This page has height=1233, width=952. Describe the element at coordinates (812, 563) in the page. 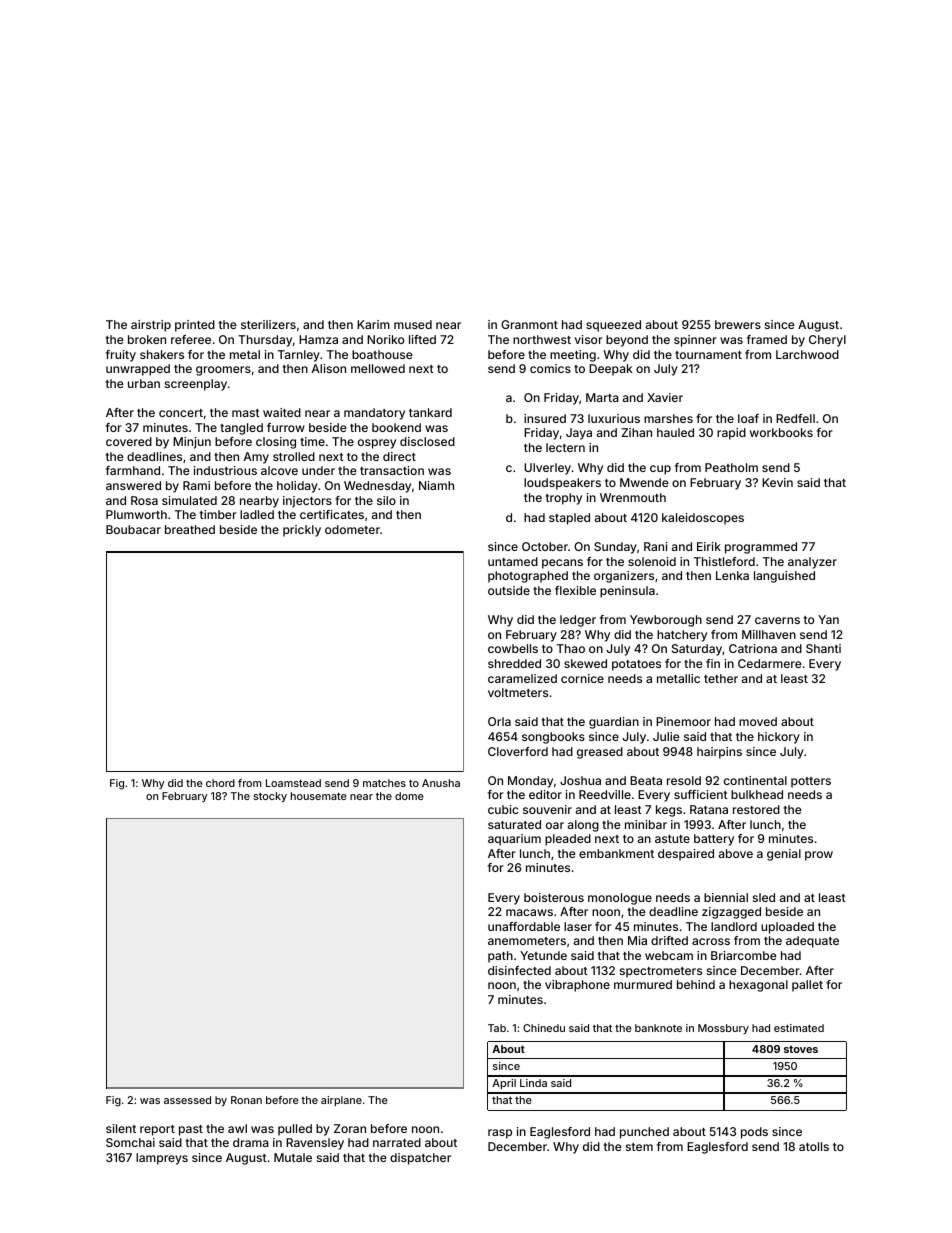

I see `analyzer` at that location.
